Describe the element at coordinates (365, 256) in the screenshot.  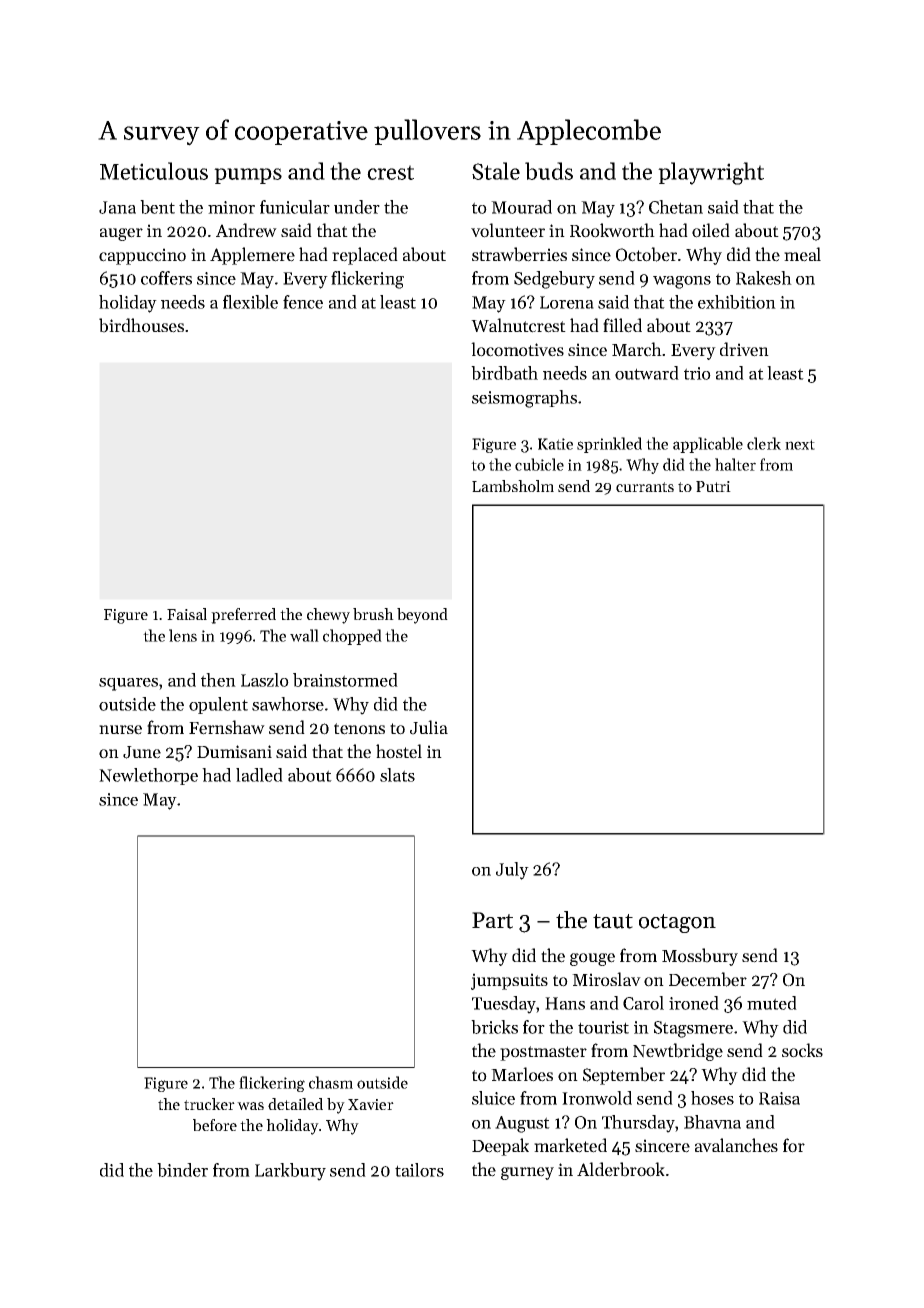
I see `replaced` at that location.
